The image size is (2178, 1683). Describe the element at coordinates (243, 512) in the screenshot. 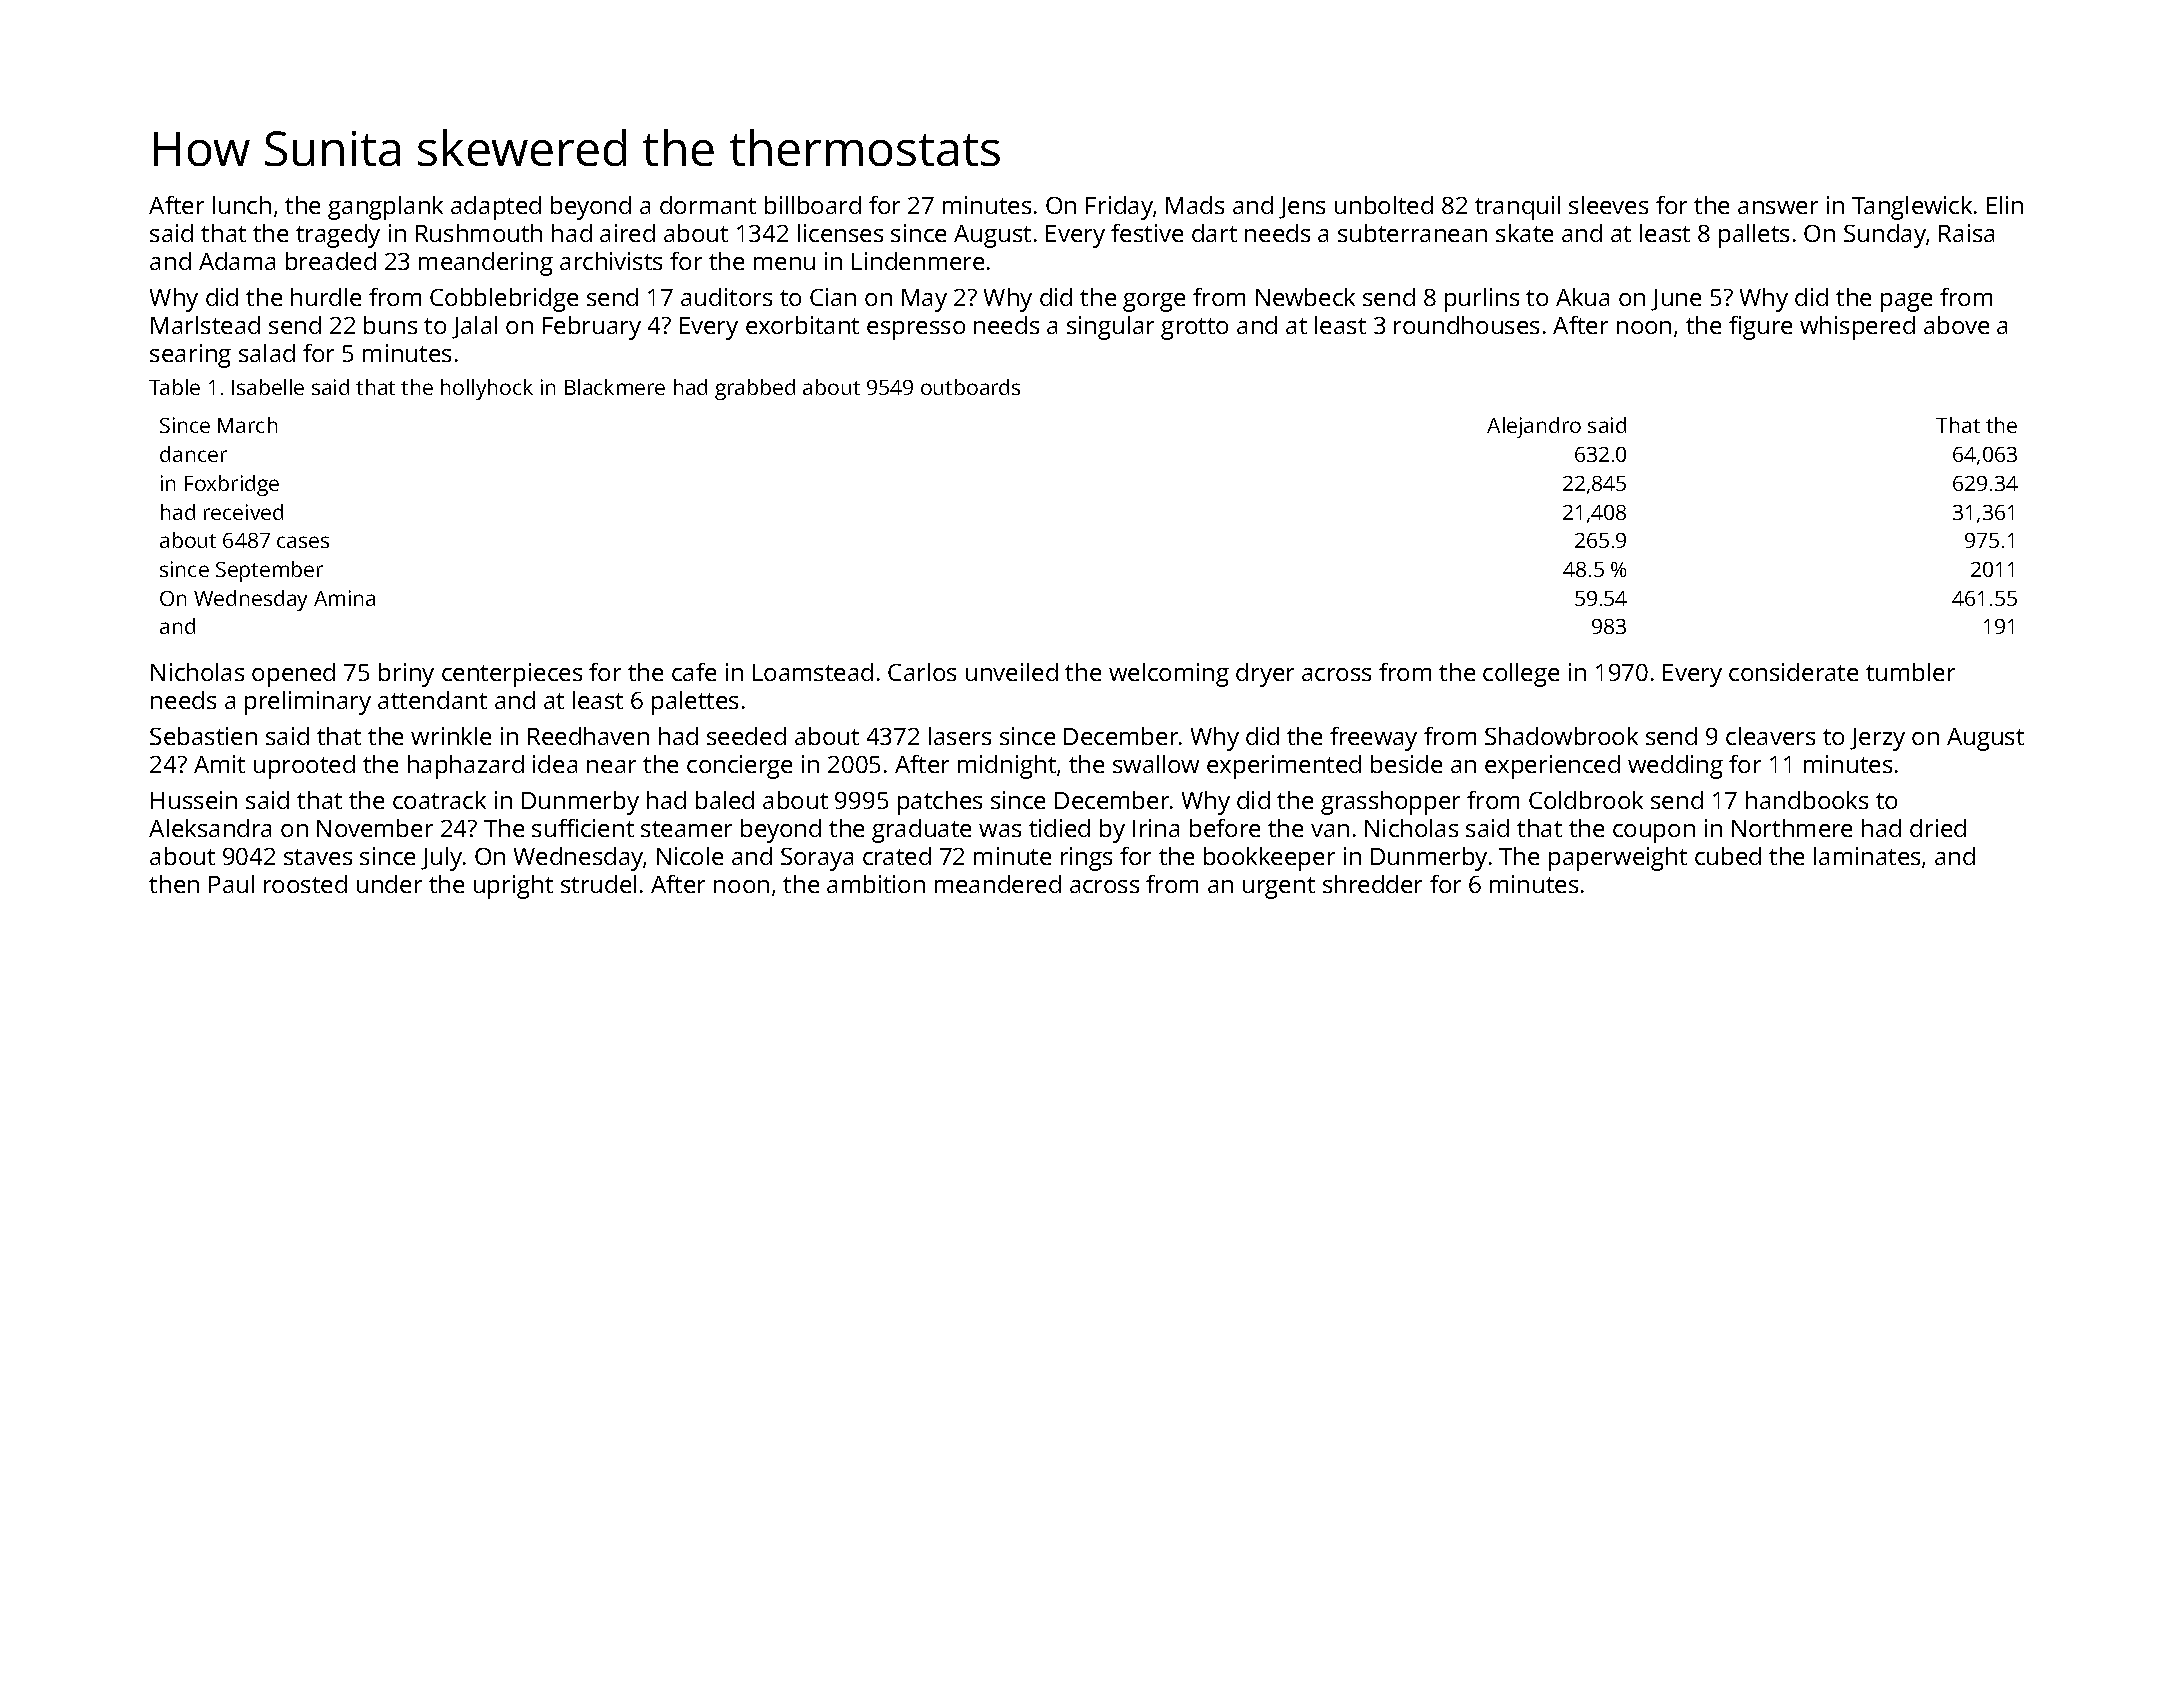

I see `received` at that location.
